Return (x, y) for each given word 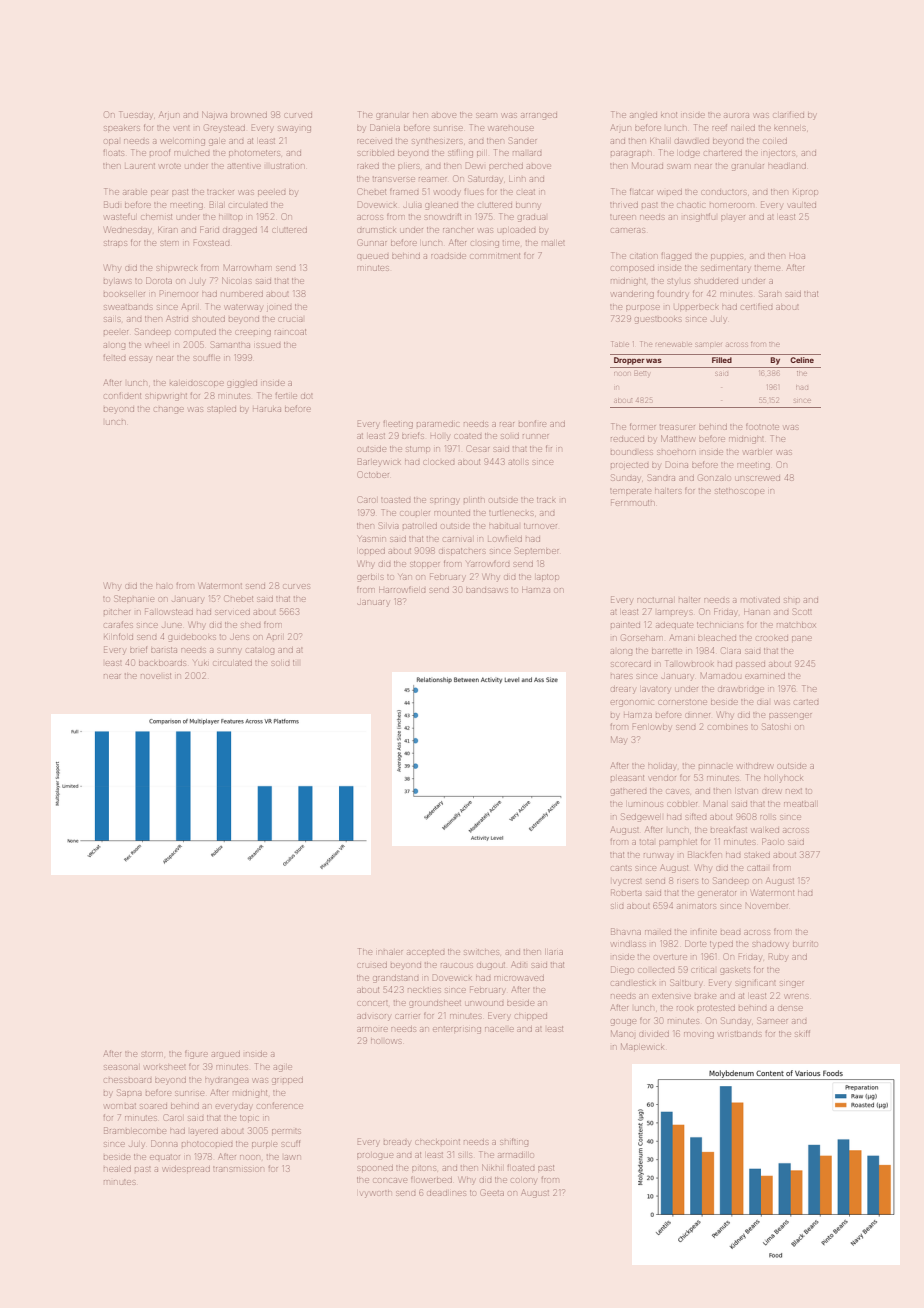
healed (117, 1169)
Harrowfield (402, 590)
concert (372, 1003)
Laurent (140, 166)
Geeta (493, 1192)
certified (756, 307)
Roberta (626, 892)
